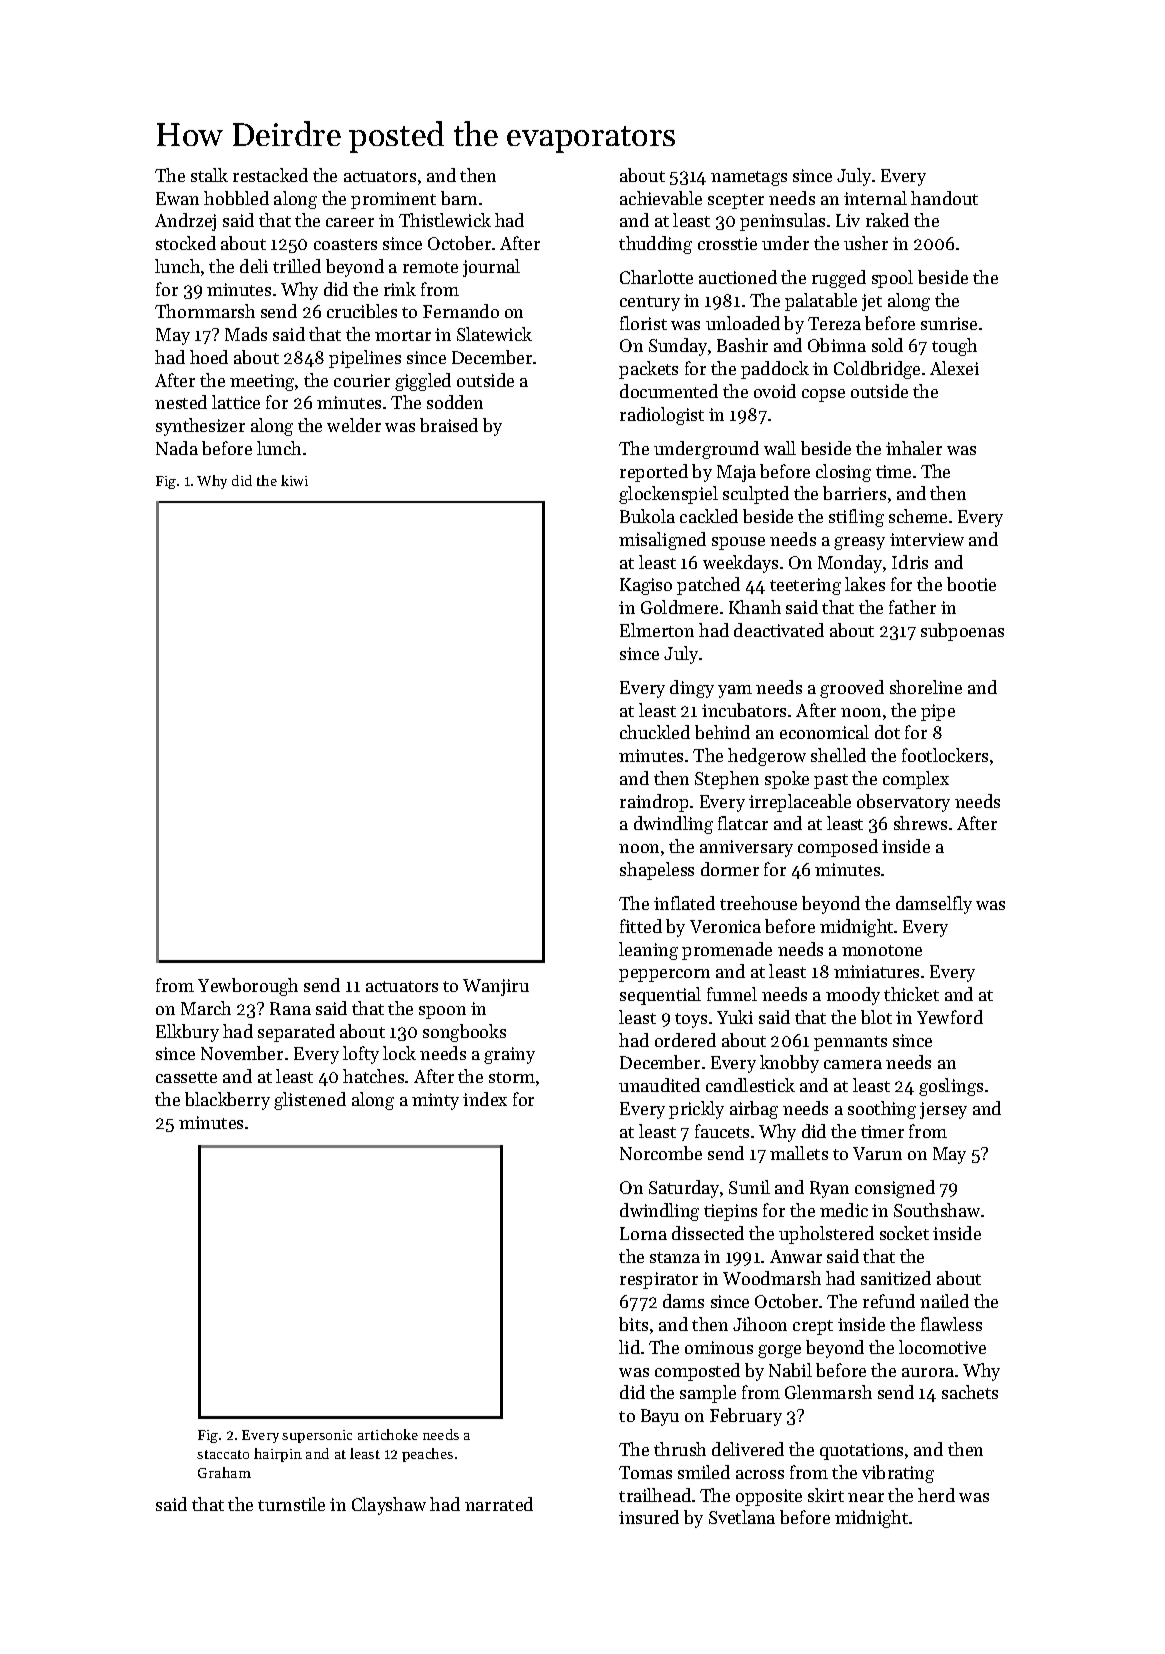  I want to click on restacked, so click(270, 175).
